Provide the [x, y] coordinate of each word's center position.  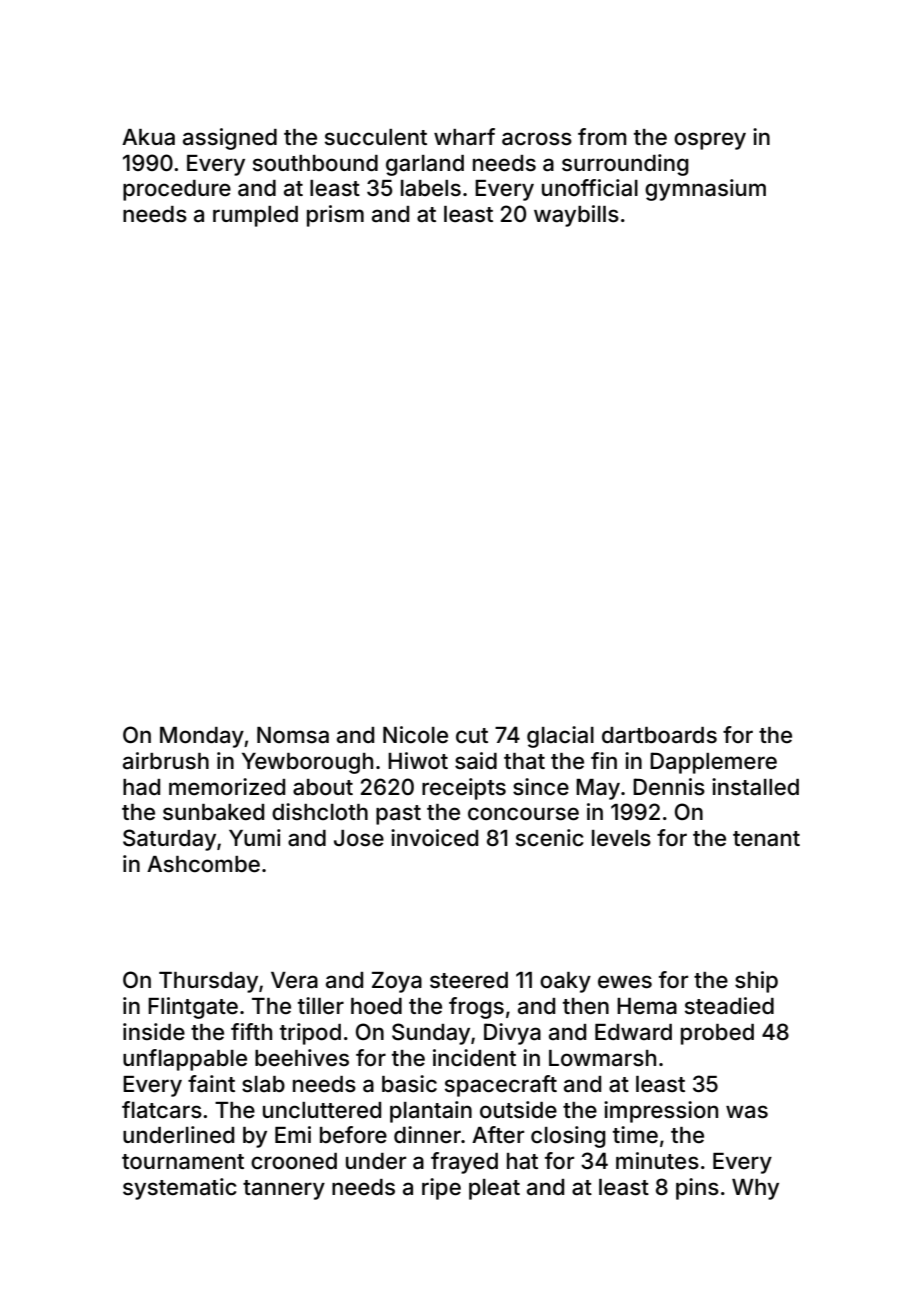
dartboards [659, 735]
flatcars [162, 1110]
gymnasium [705, 190]
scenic [550, 838]
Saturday [169, 840]
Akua [148, 137]
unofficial [590, 188]
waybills [576, 216]
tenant [766, 839]
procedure [177, 190]
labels [431, 188]
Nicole [415, 735]
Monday [202, 737]
